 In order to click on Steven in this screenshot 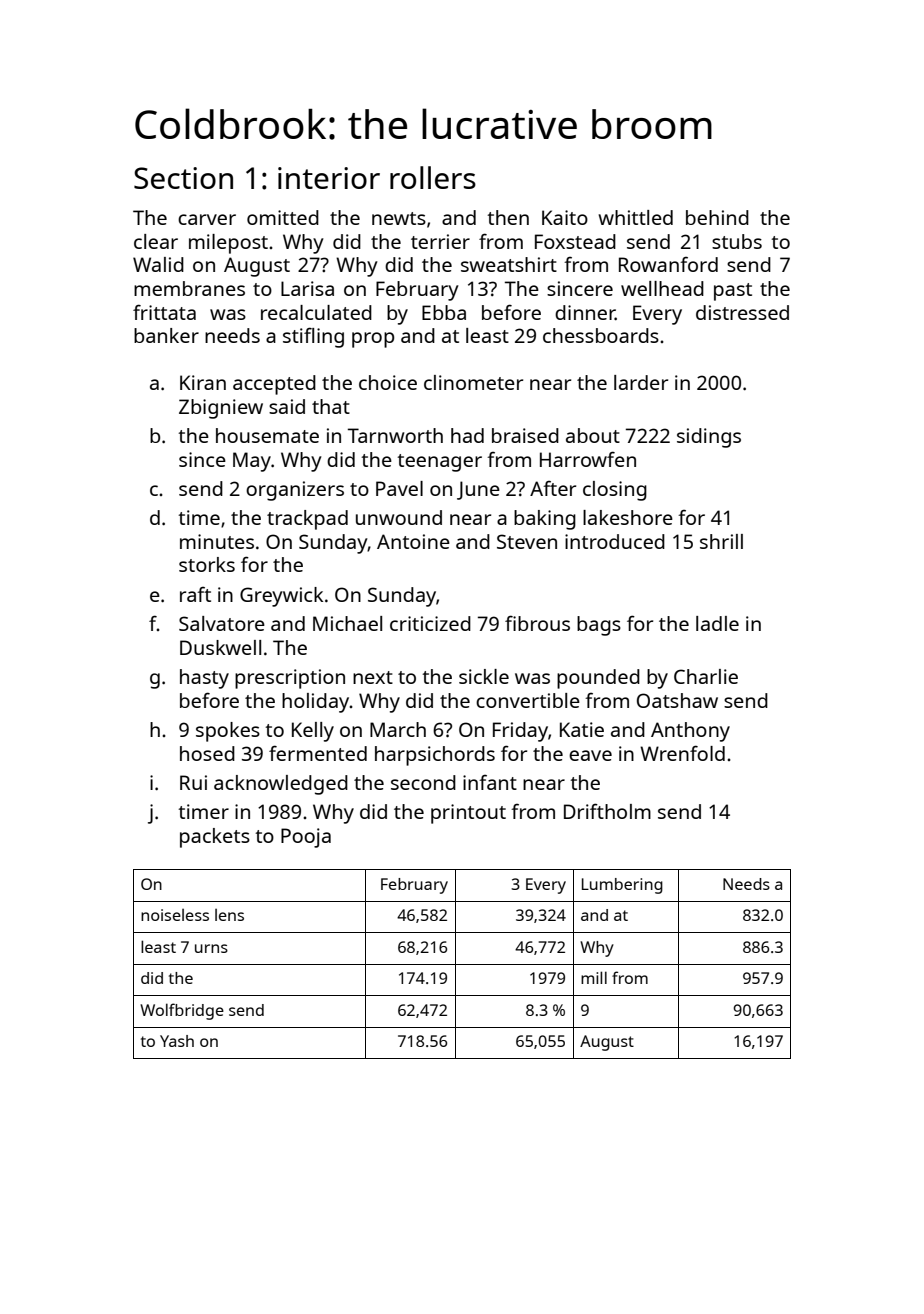, I will do `click(527, 541)`.
